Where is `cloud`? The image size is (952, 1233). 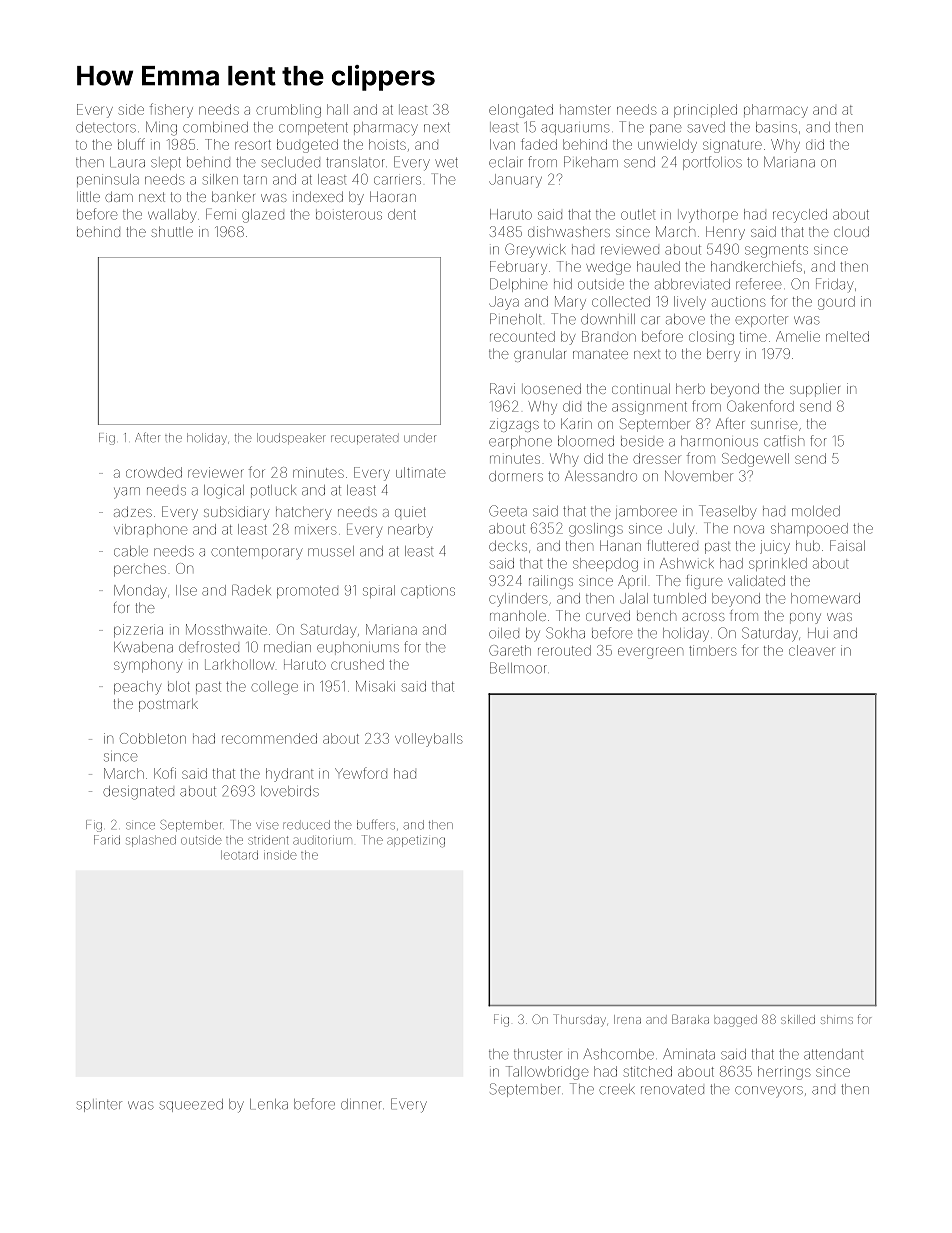
cloud is located at coordinates (851, 231).
